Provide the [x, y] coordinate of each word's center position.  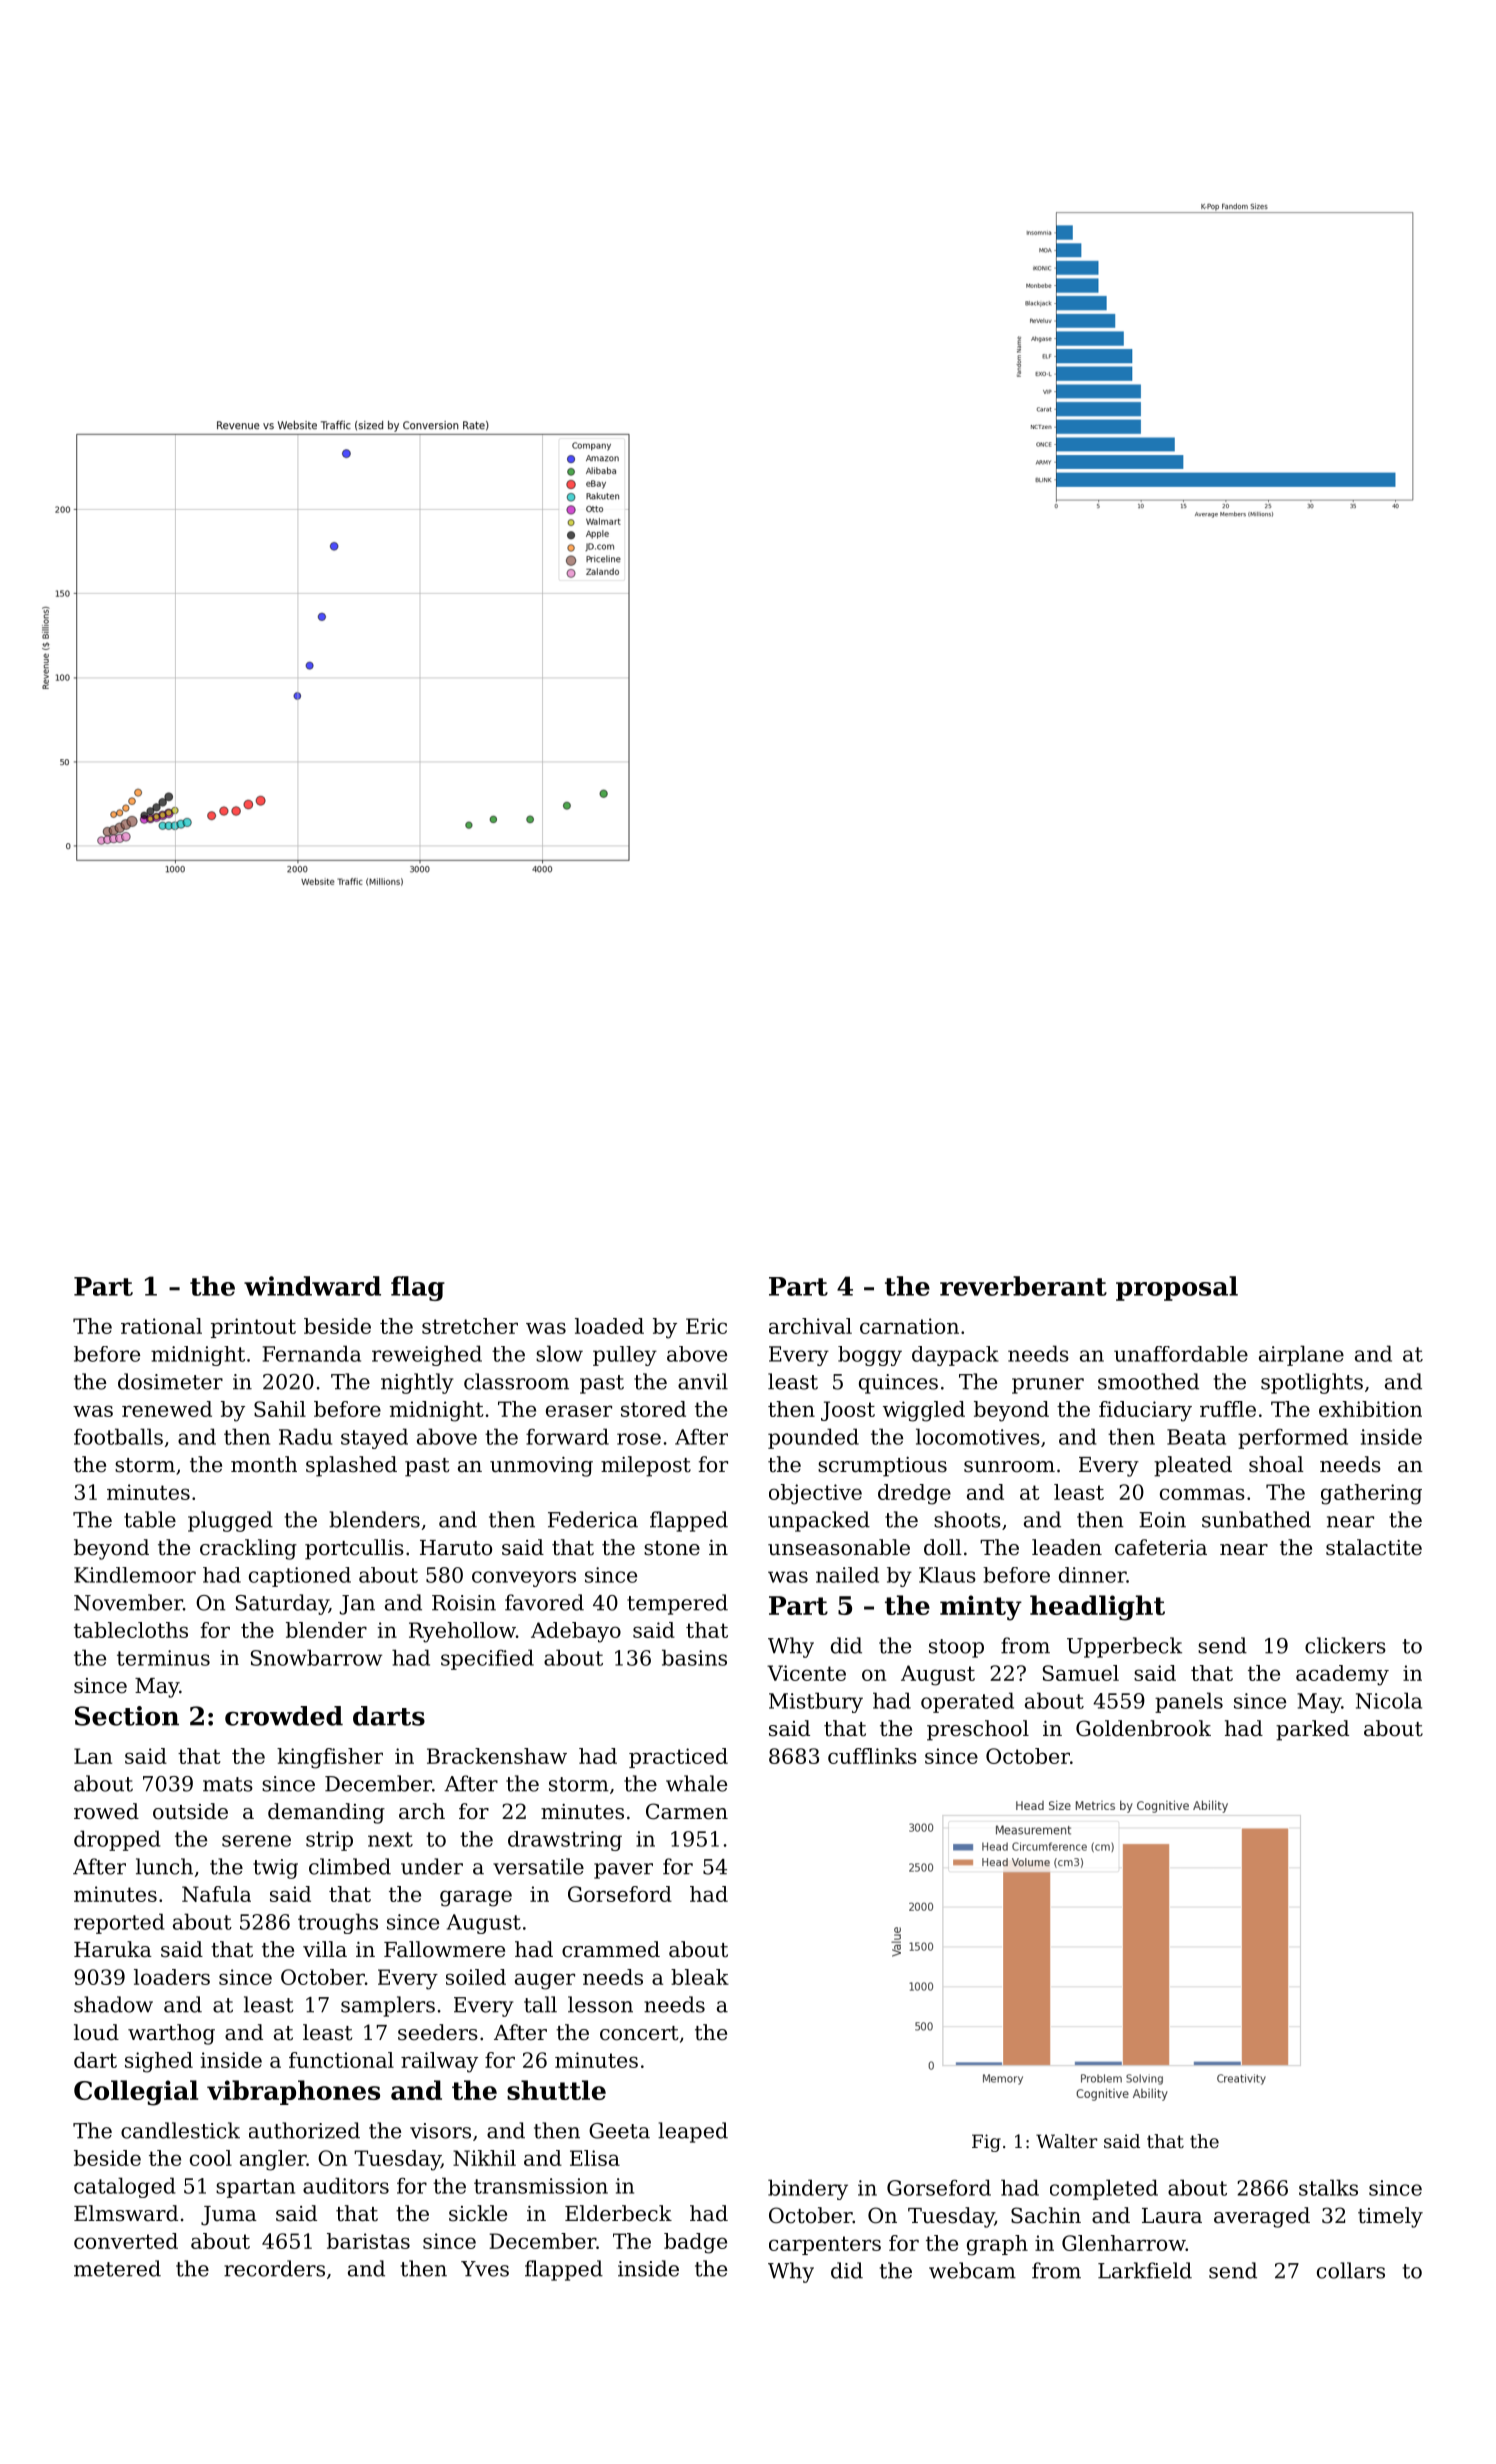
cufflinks [872, 1756]
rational [161, 1326]
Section [127, 1716]
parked [1312, 1730]
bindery [808, 2189]
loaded [609, 1326]
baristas [368, 2241]
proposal [1177, 1288]
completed [1104, 2189]
